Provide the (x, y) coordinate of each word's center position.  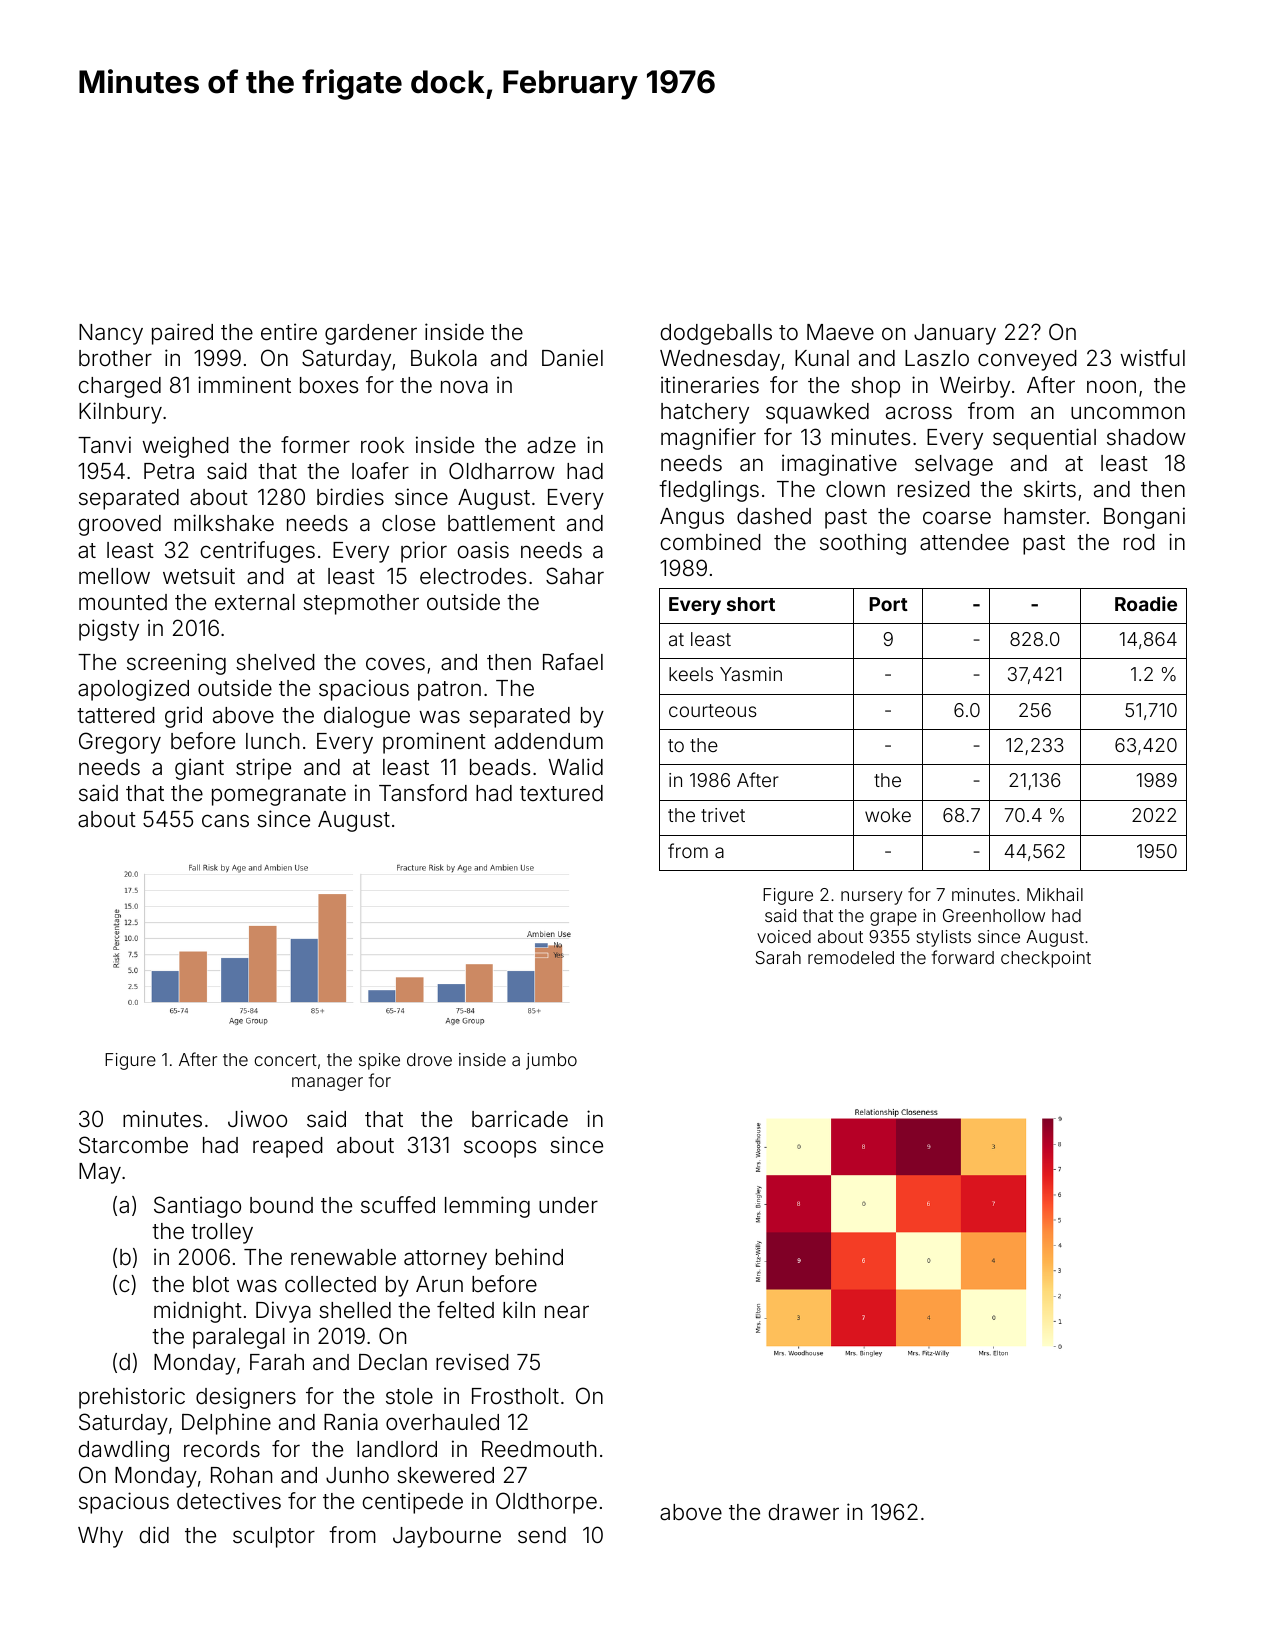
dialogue (367, 717)
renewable (343, 1257)
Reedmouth (539, 1449)
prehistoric (132, 1398)
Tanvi (104, 444)
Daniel (572, 358)
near (567, 1312)
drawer (804, 1512)
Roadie (1146, 603)
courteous (713, 710)
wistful (1152, 358)
